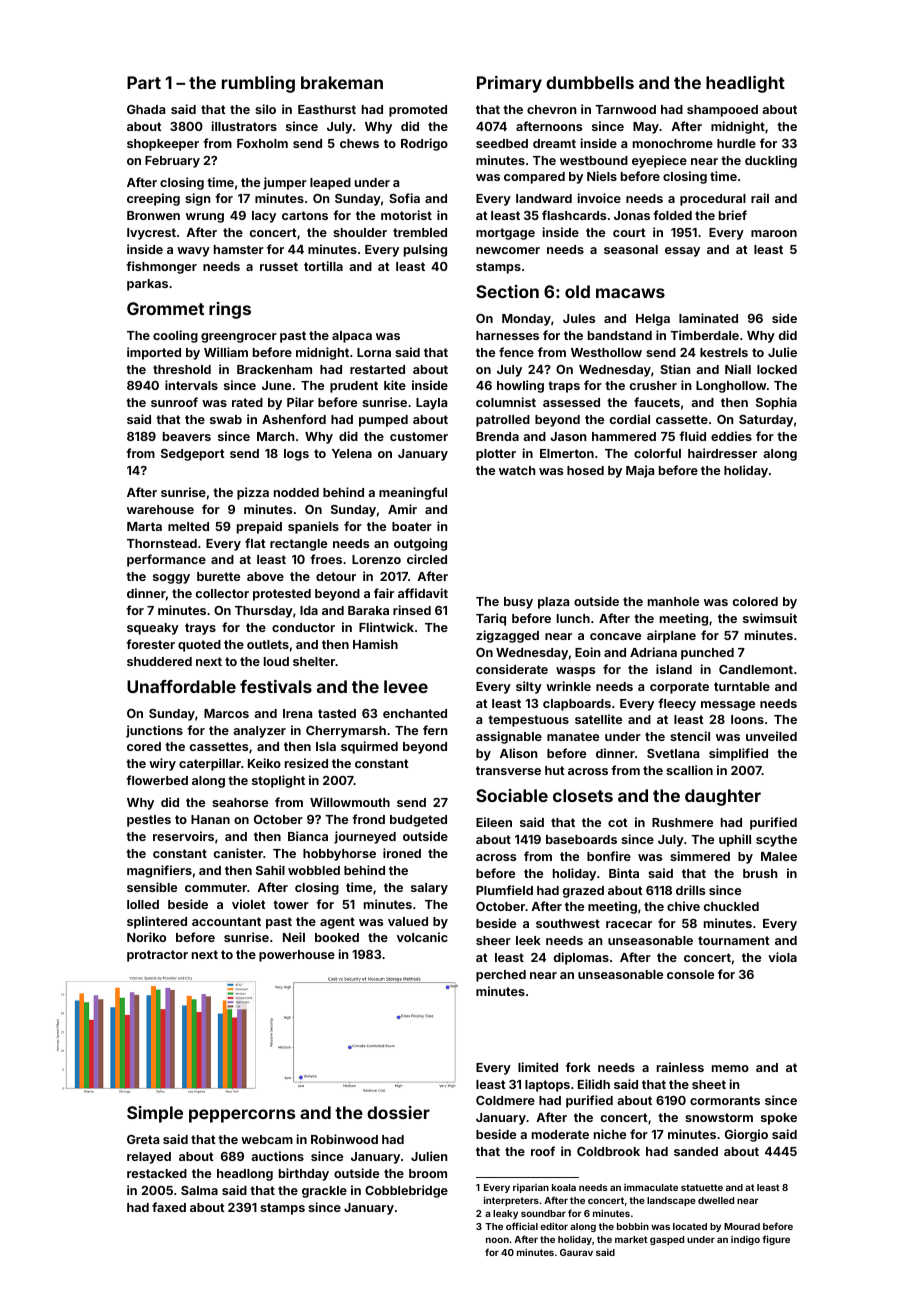  What do you see at coordinates (324, 1192) in the screenshot?
I see `grackle` at bounding box center [324, 1192].
